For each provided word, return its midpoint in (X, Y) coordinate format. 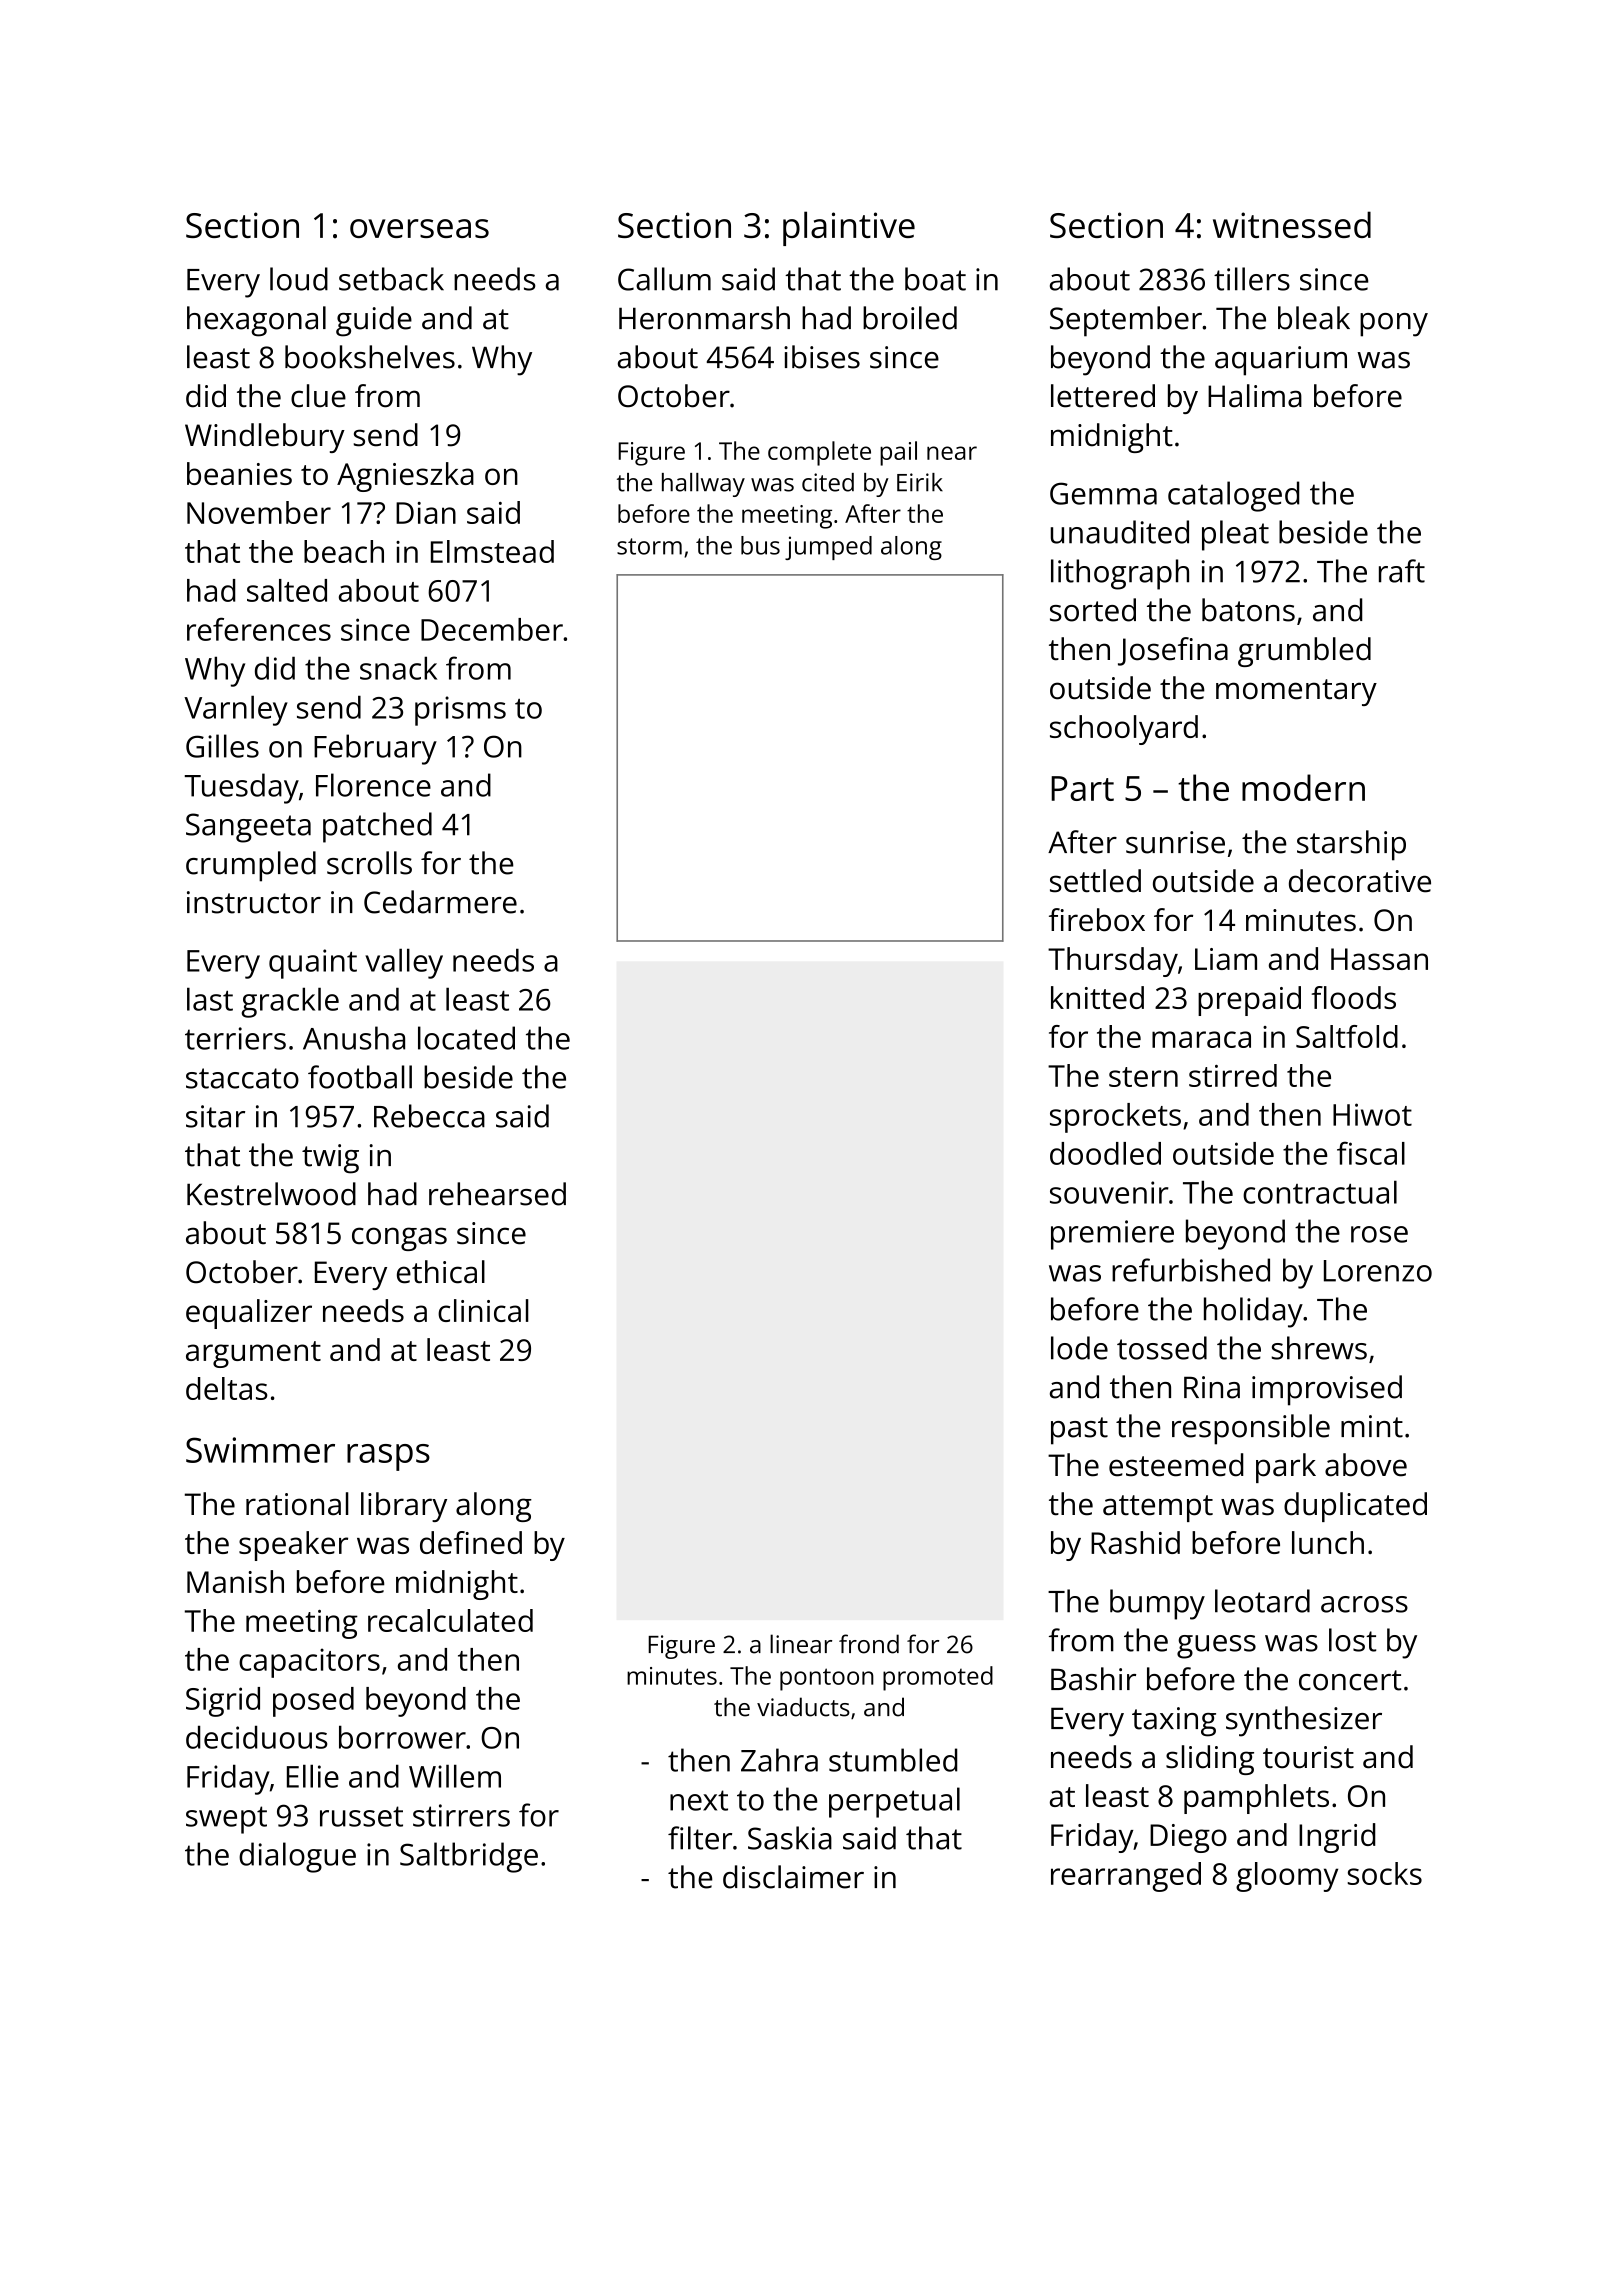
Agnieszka (405, 477)
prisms (460, 711)
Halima (1255, 396)
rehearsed (497, 1194)
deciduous (257, 1737)
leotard (1262, 1601)
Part (1082, 788)
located (466, 1038)
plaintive (849, 228)
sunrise (1175, 842)
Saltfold (1347, 1036)
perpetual (894, 1802)
